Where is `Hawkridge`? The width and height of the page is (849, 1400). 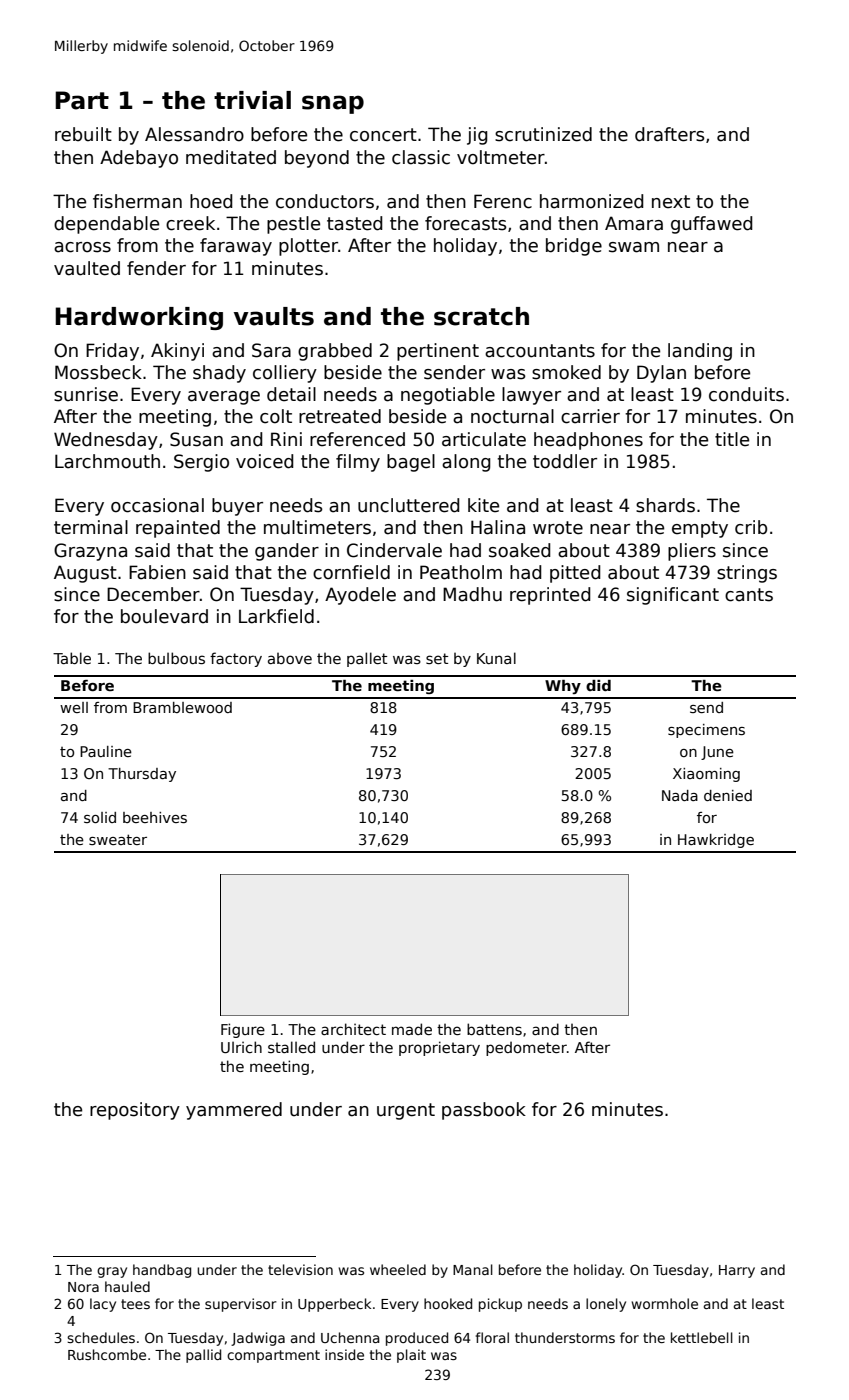 Hawkridge is located at coordinates (716, 841).
